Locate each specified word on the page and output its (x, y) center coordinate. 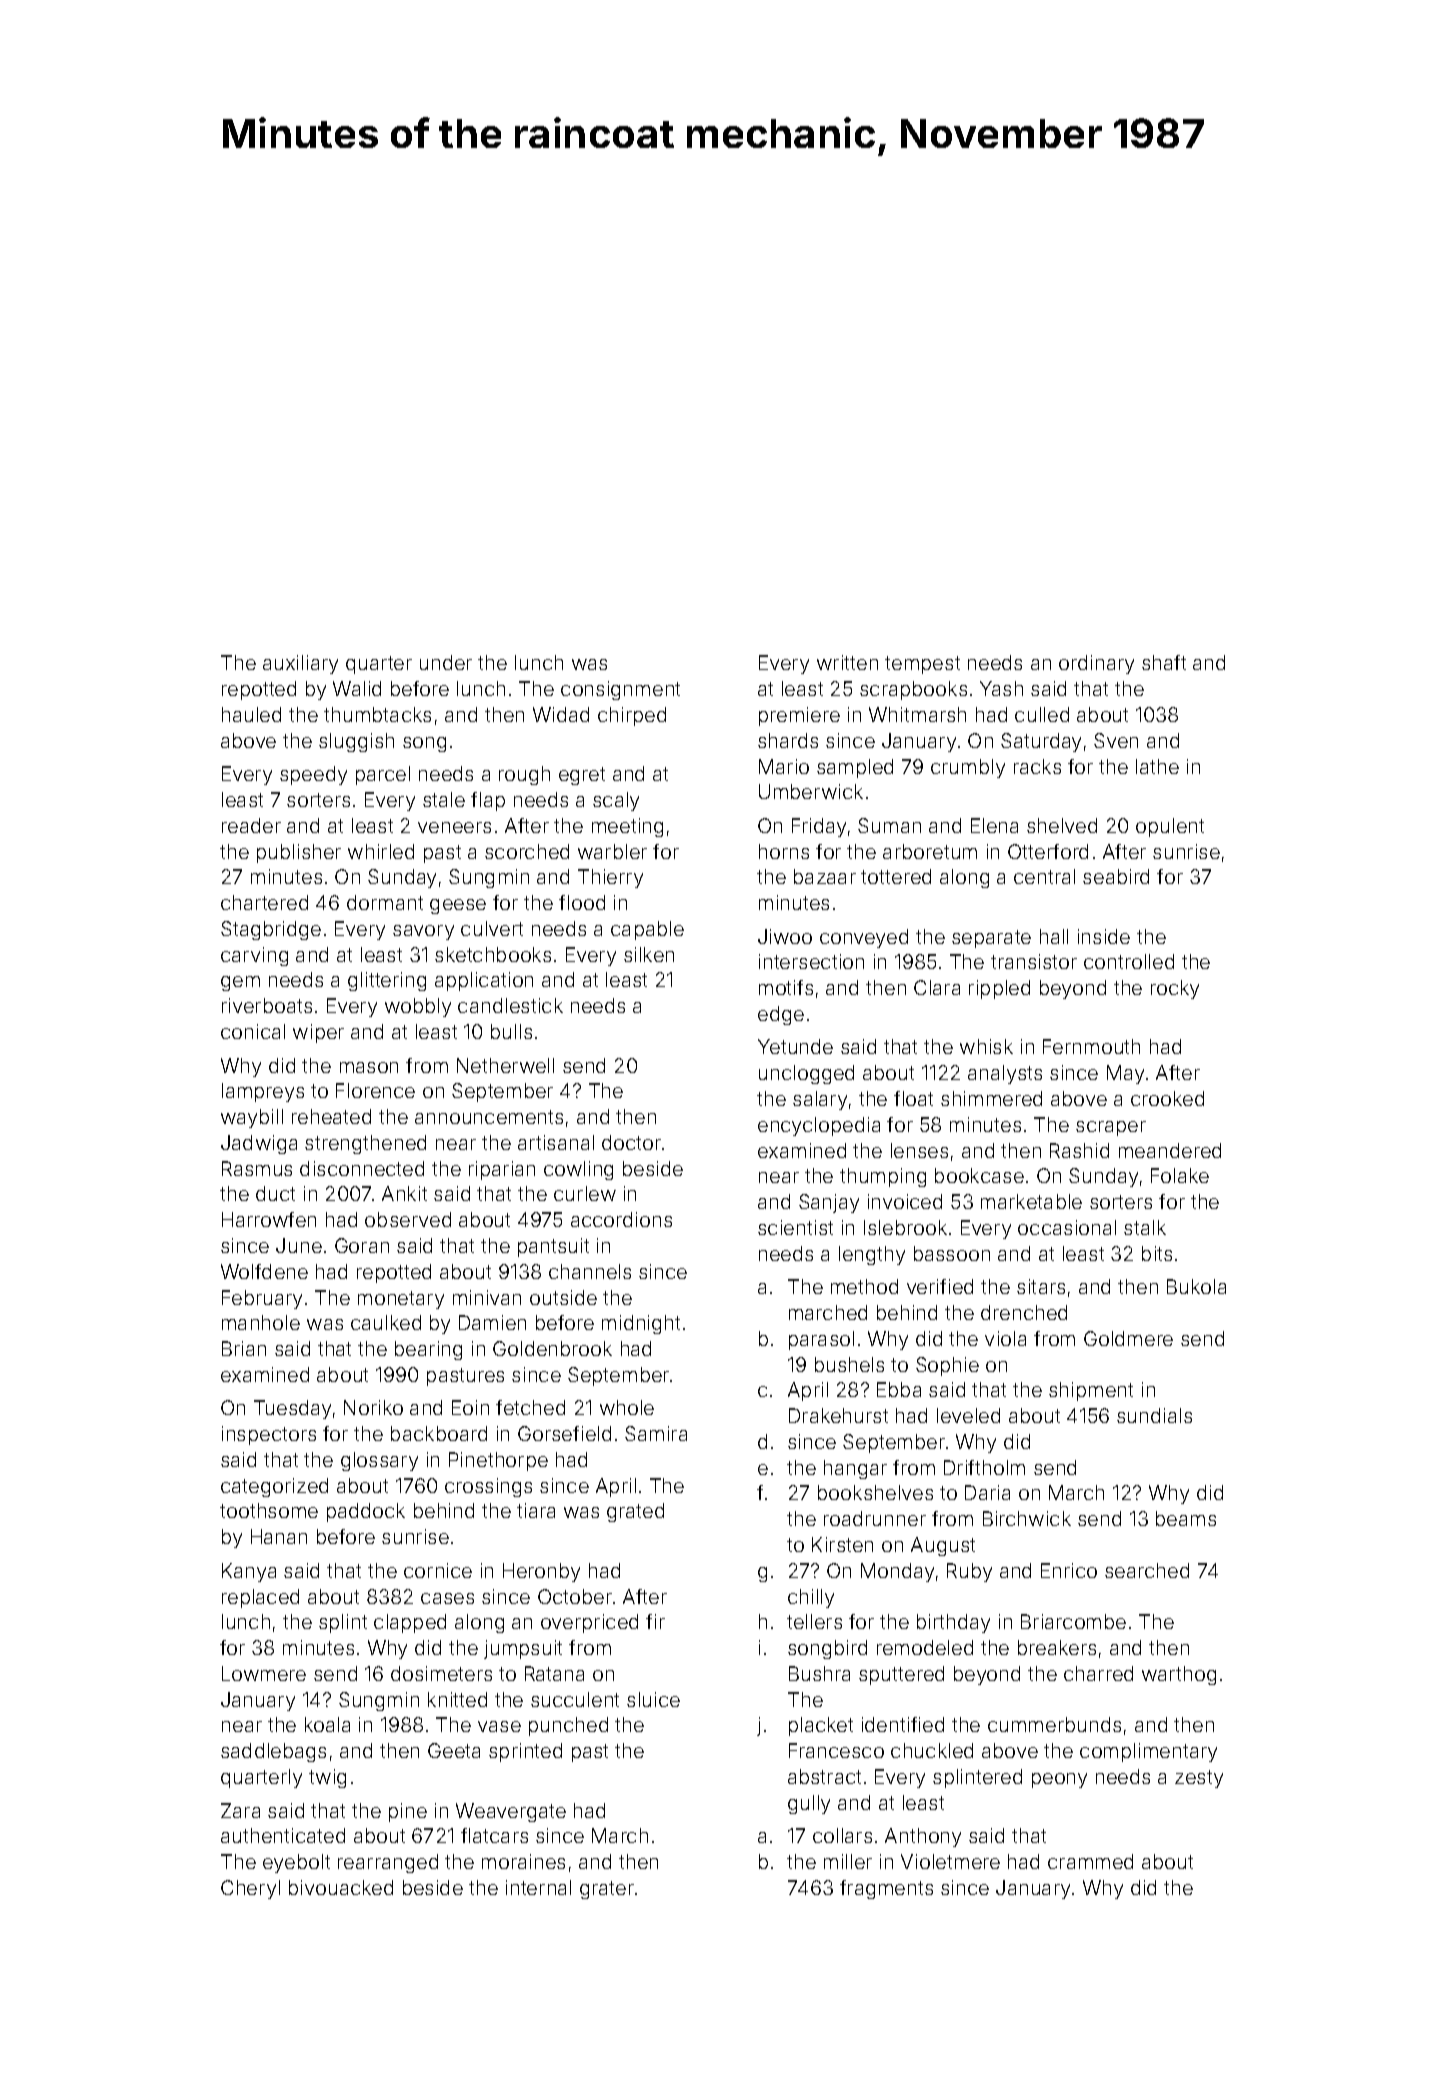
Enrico (1069, 1570)
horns (784, 851)
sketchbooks (493, 954)
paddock (366, 1512)
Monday (897, 1572)
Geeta (454, 1750)
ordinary (1096, 664)
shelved (1062, 825)
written (847, 662)
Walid (357, 688)
